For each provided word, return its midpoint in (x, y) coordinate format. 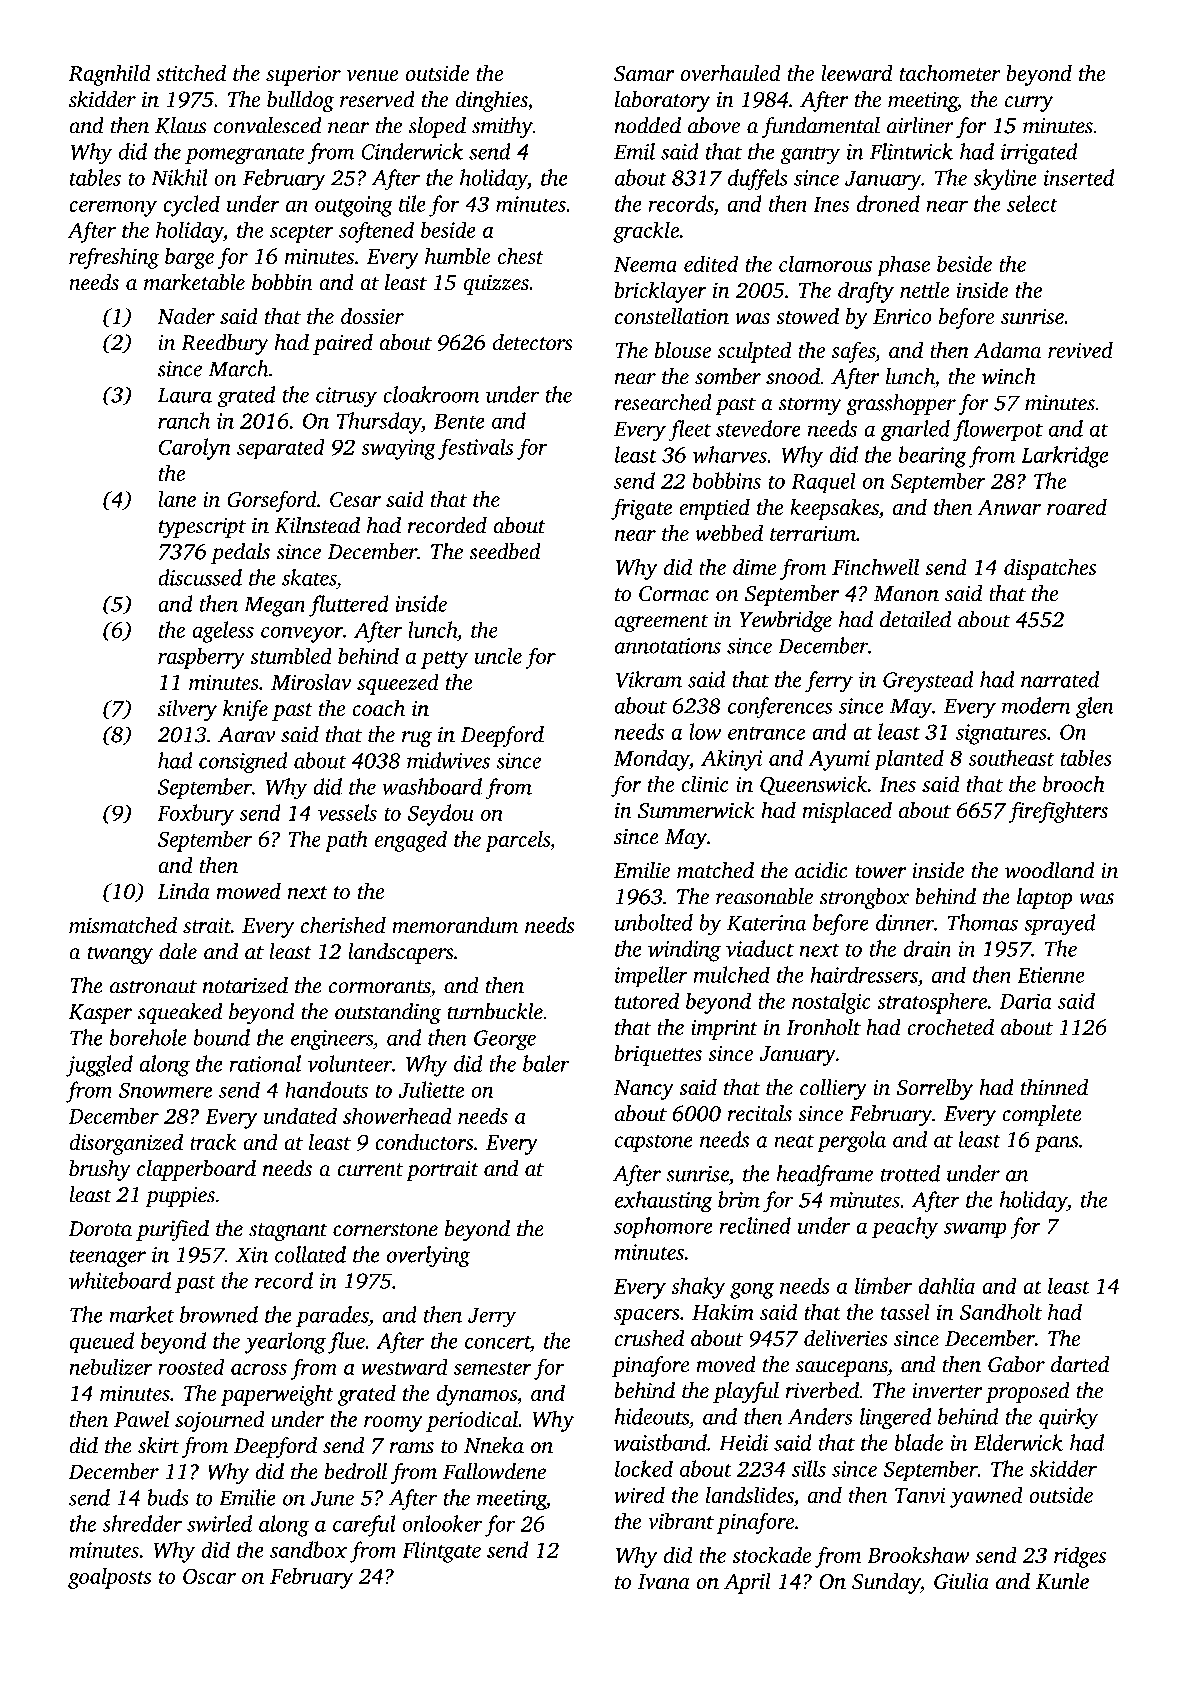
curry (1029, 104)
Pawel (141, 1419)
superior (303, 75)
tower (880, 872)
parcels (517, 841)
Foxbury (195, 815)
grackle (646, 232)
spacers (647, 1317)
